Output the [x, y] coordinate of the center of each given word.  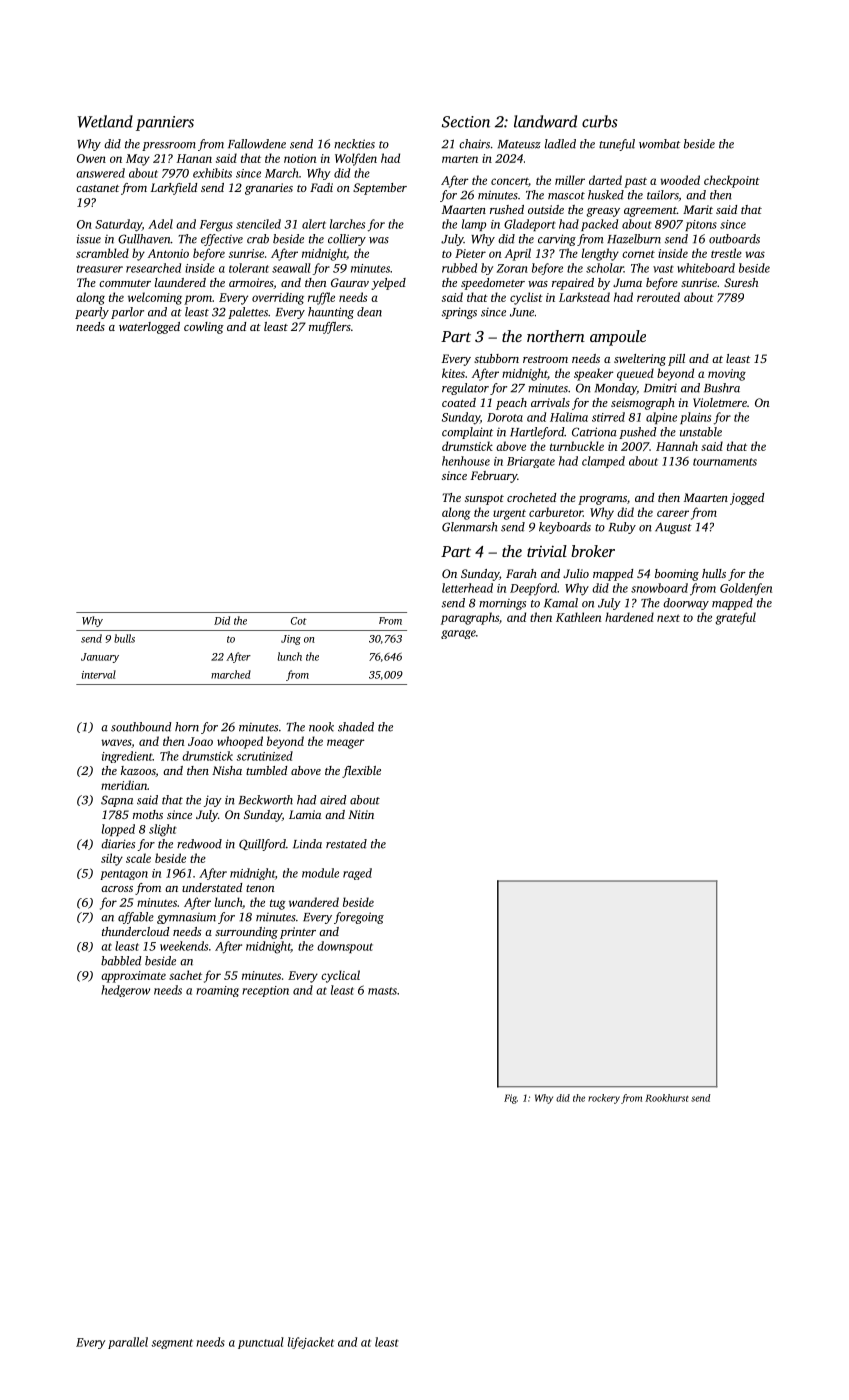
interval [99, 674]
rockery [604, 1099]
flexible [361, 772]
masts [382, 991]
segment [172, 1344]
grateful [735, 618]
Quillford [262, 845]
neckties [354, 144]
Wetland [105, 121]
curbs [600, 121]
